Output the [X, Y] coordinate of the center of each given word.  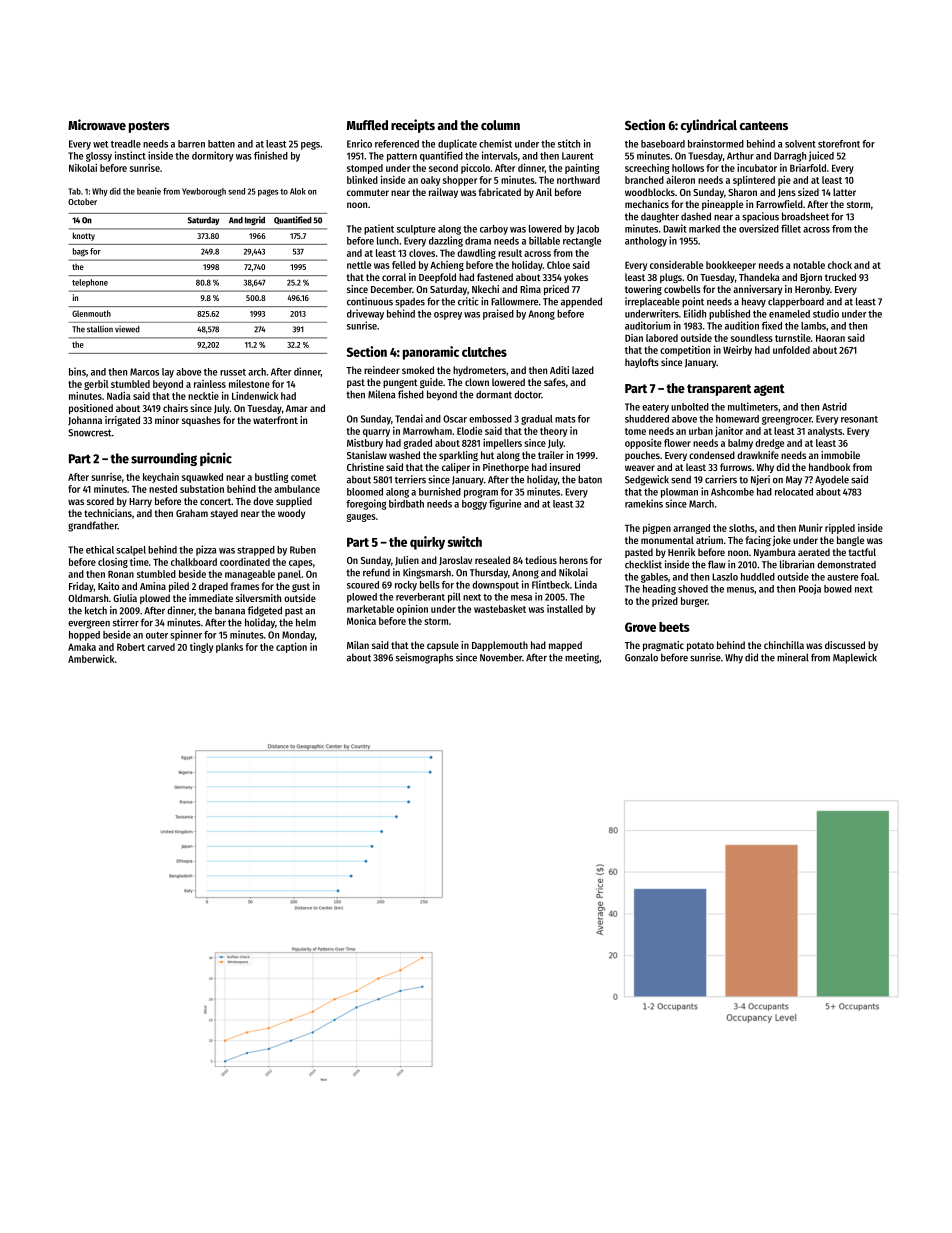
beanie [149, 191]
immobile [840, 455]
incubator [757, 168]
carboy [494, 230]
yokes [576, 278]
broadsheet [805, 216]
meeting [582, 658]
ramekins [644, 503]
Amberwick [91, 659]
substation [202, 489]
